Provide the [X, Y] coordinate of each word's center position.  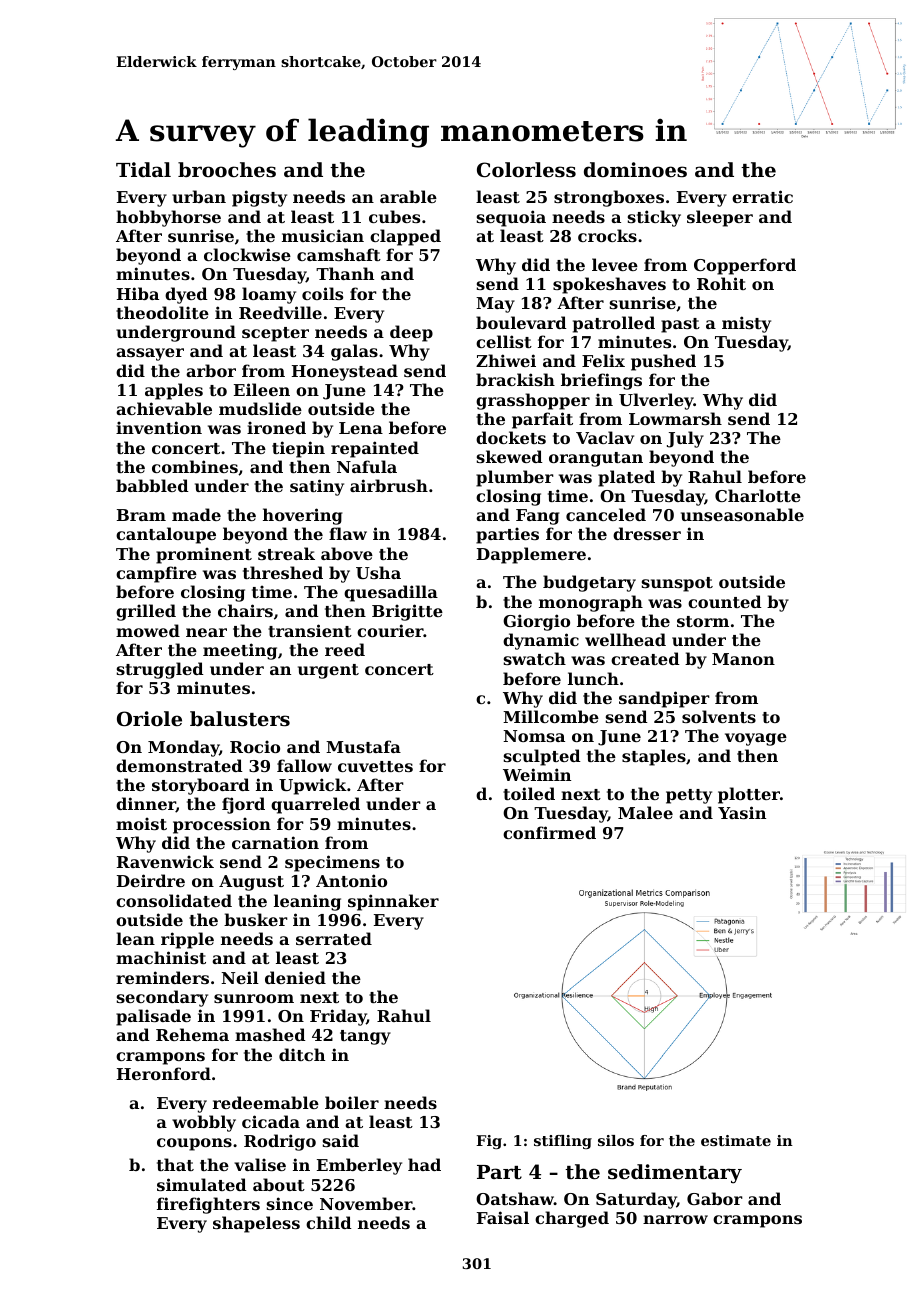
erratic [762, 196]
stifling [563, 1142]
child [329, 1222]
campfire [156, 574]
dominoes [635, 169]
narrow [675, 1219]
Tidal [143, 169]
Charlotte [758, 495]
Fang [538, 517]
